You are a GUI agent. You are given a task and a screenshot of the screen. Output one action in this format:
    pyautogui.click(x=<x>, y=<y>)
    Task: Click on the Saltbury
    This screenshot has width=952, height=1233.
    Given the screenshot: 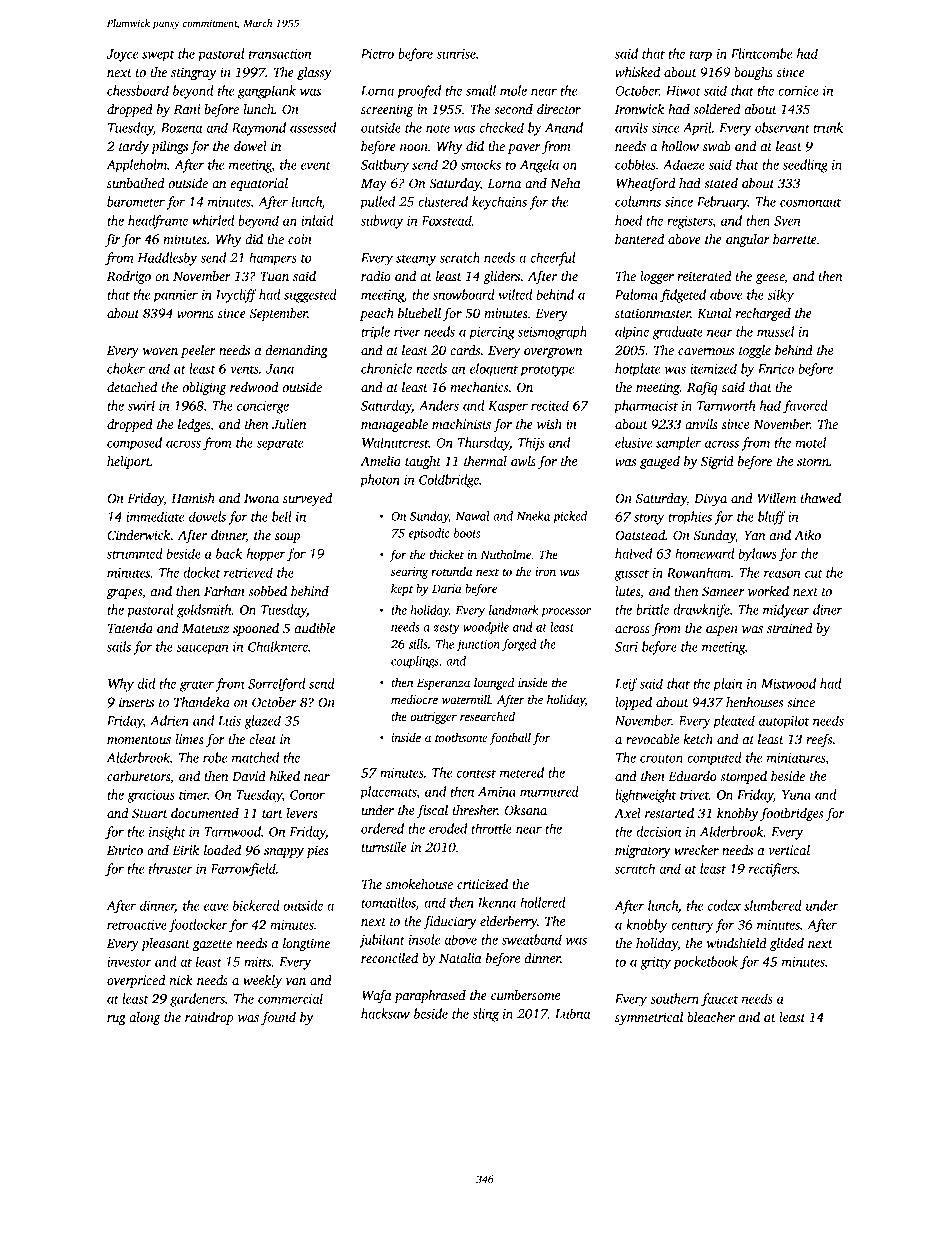 What is the action you would take?
    pyautogui.click(x=385, y=166)
